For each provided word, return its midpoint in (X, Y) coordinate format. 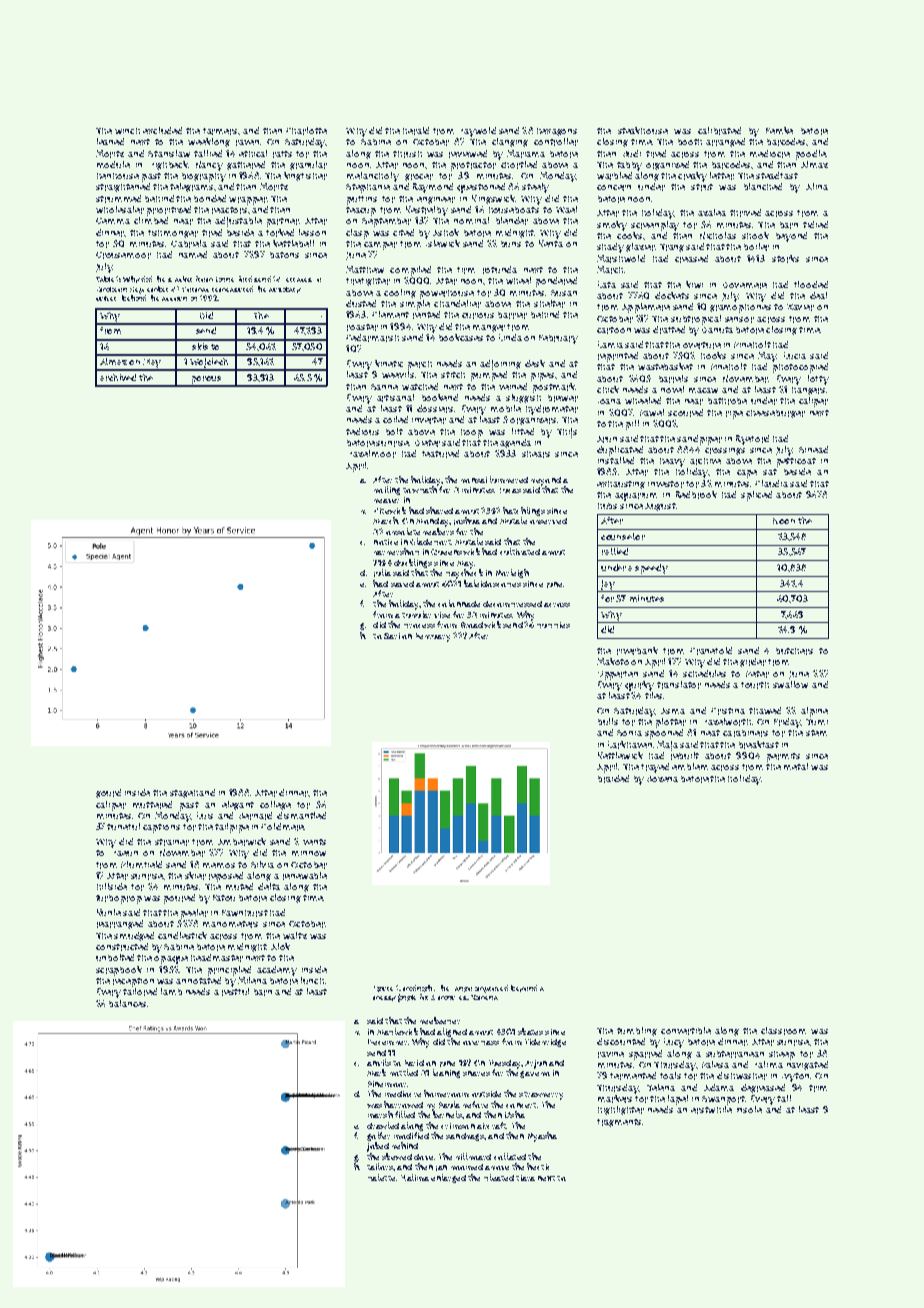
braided (613, 779)
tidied (815, 224)
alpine (814, 712)
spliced (756, 496)
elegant (238, 805)
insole (749, 1109)
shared (439, 510)
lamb (171, 991)
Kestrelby (427, 211)
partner (283, 222)
